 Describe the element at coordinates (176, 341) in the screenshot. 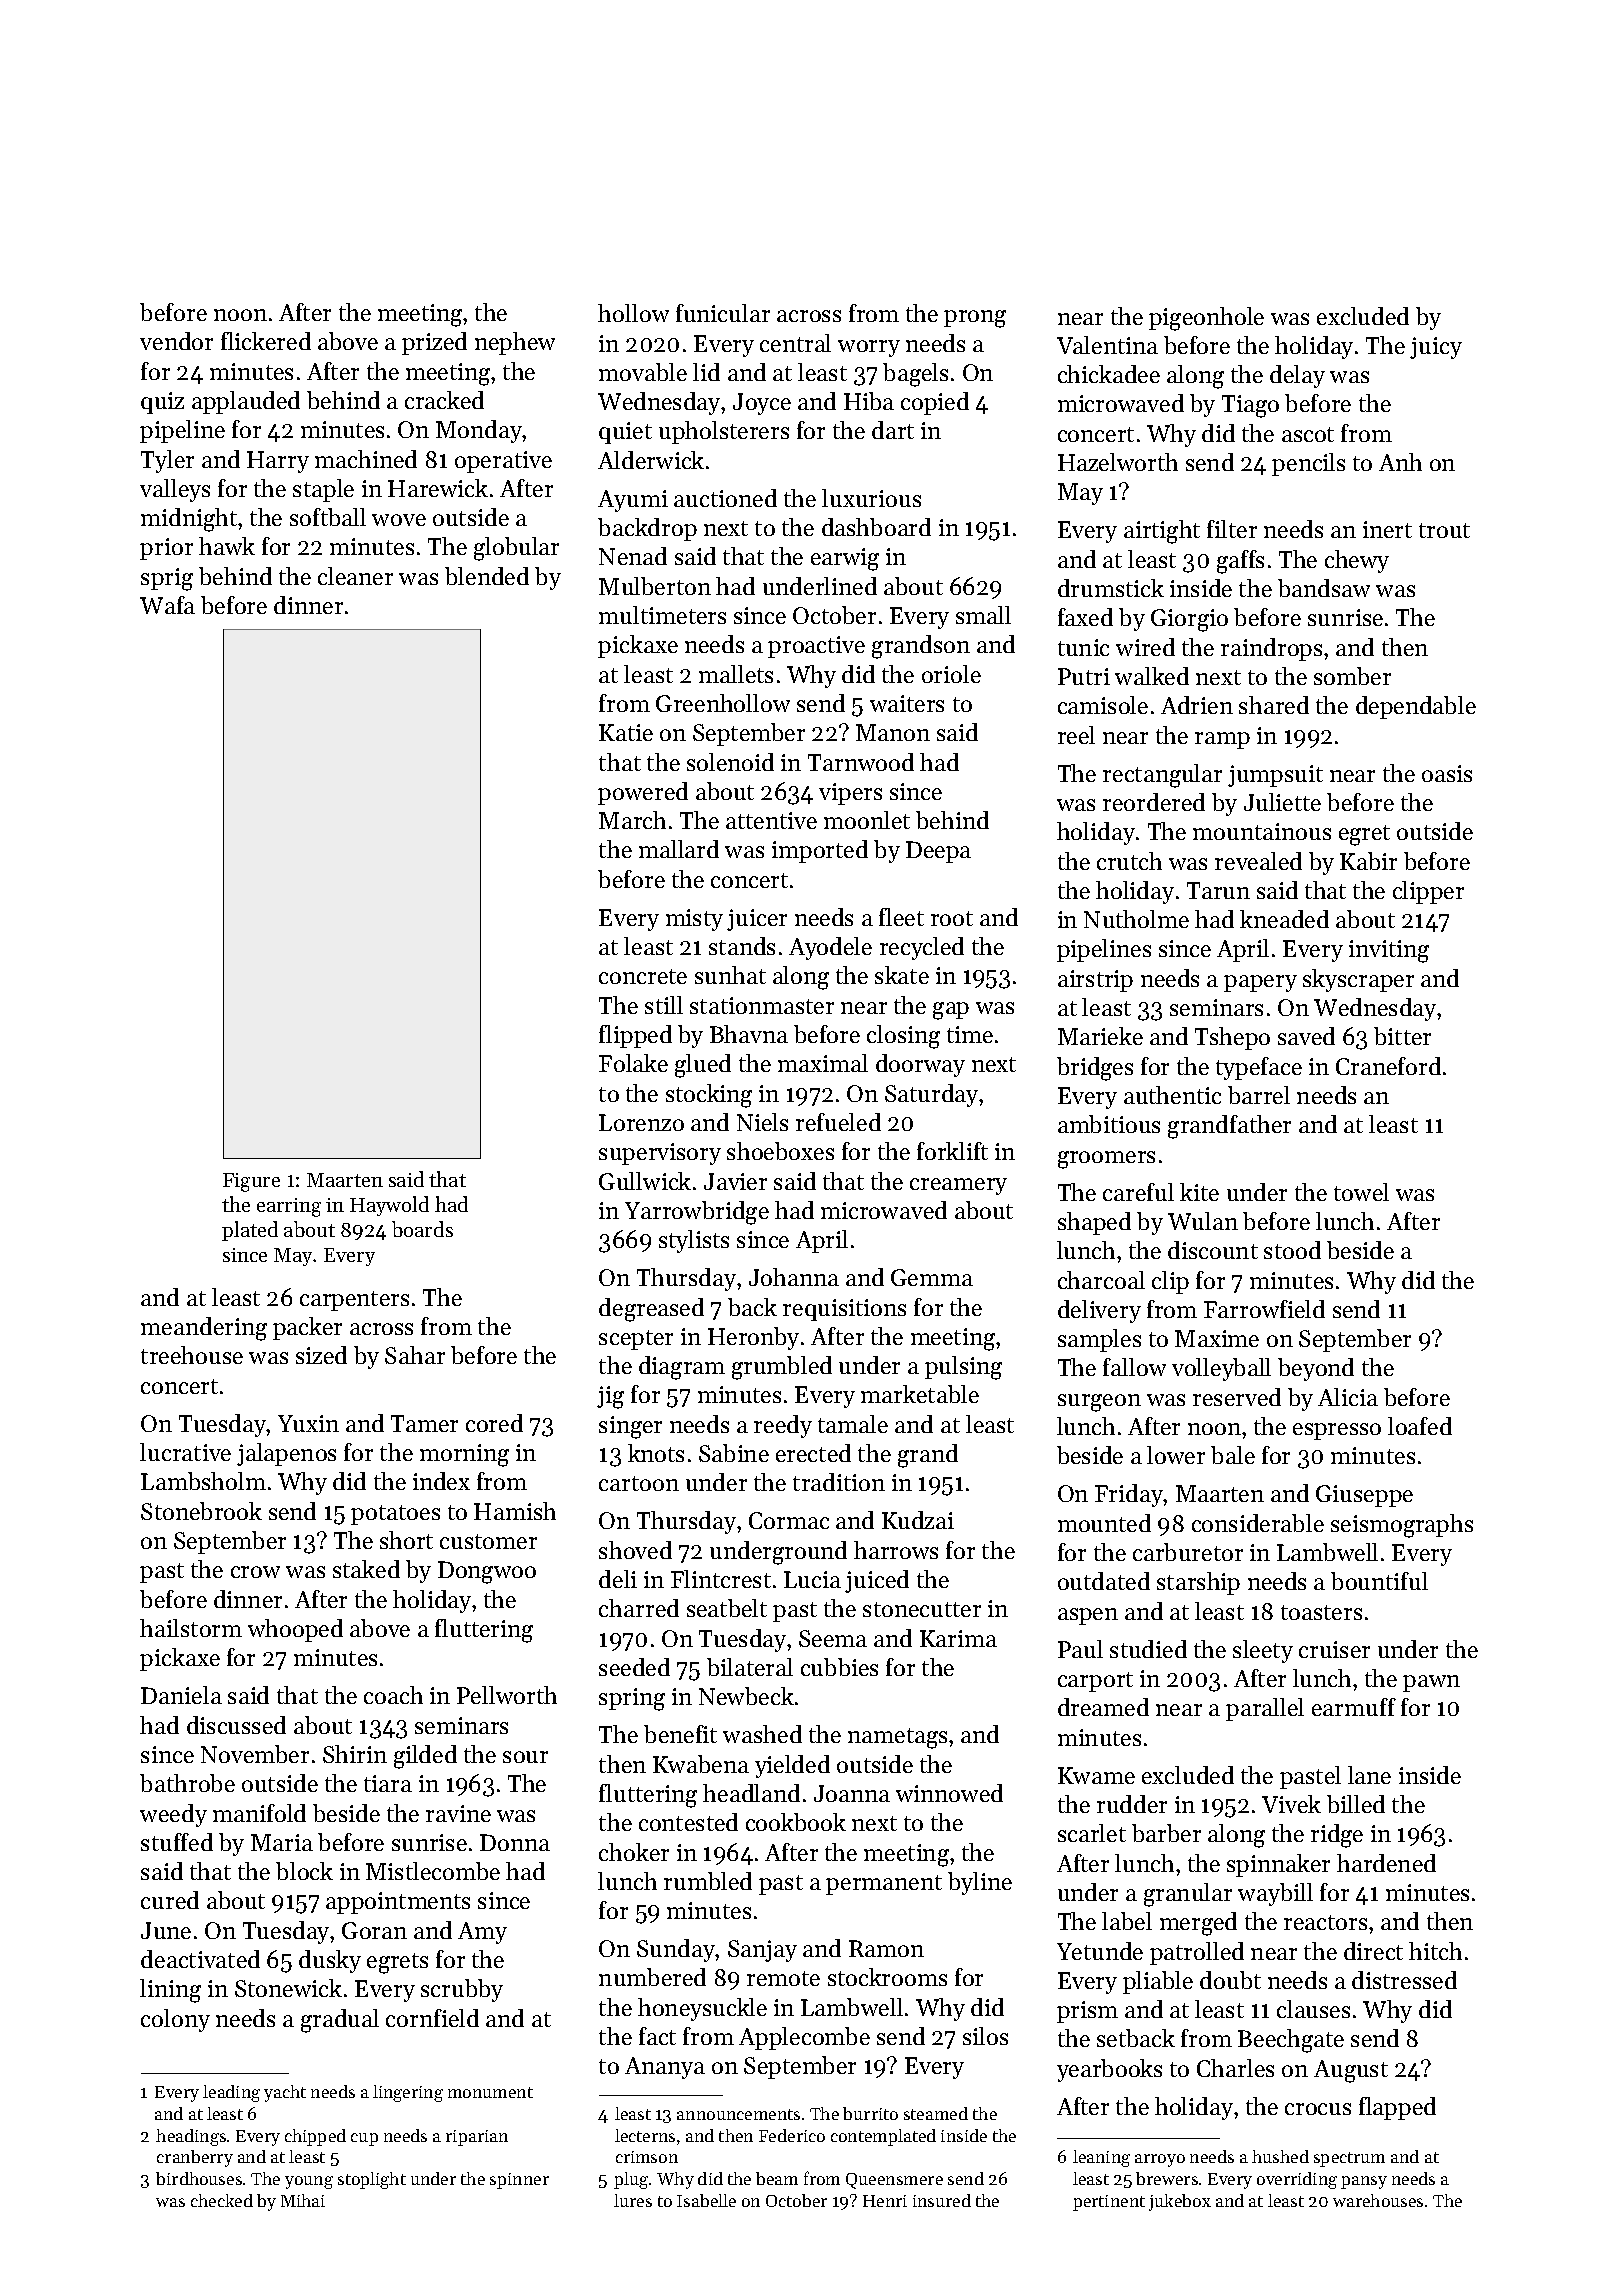

I see `vendor` at that location.
